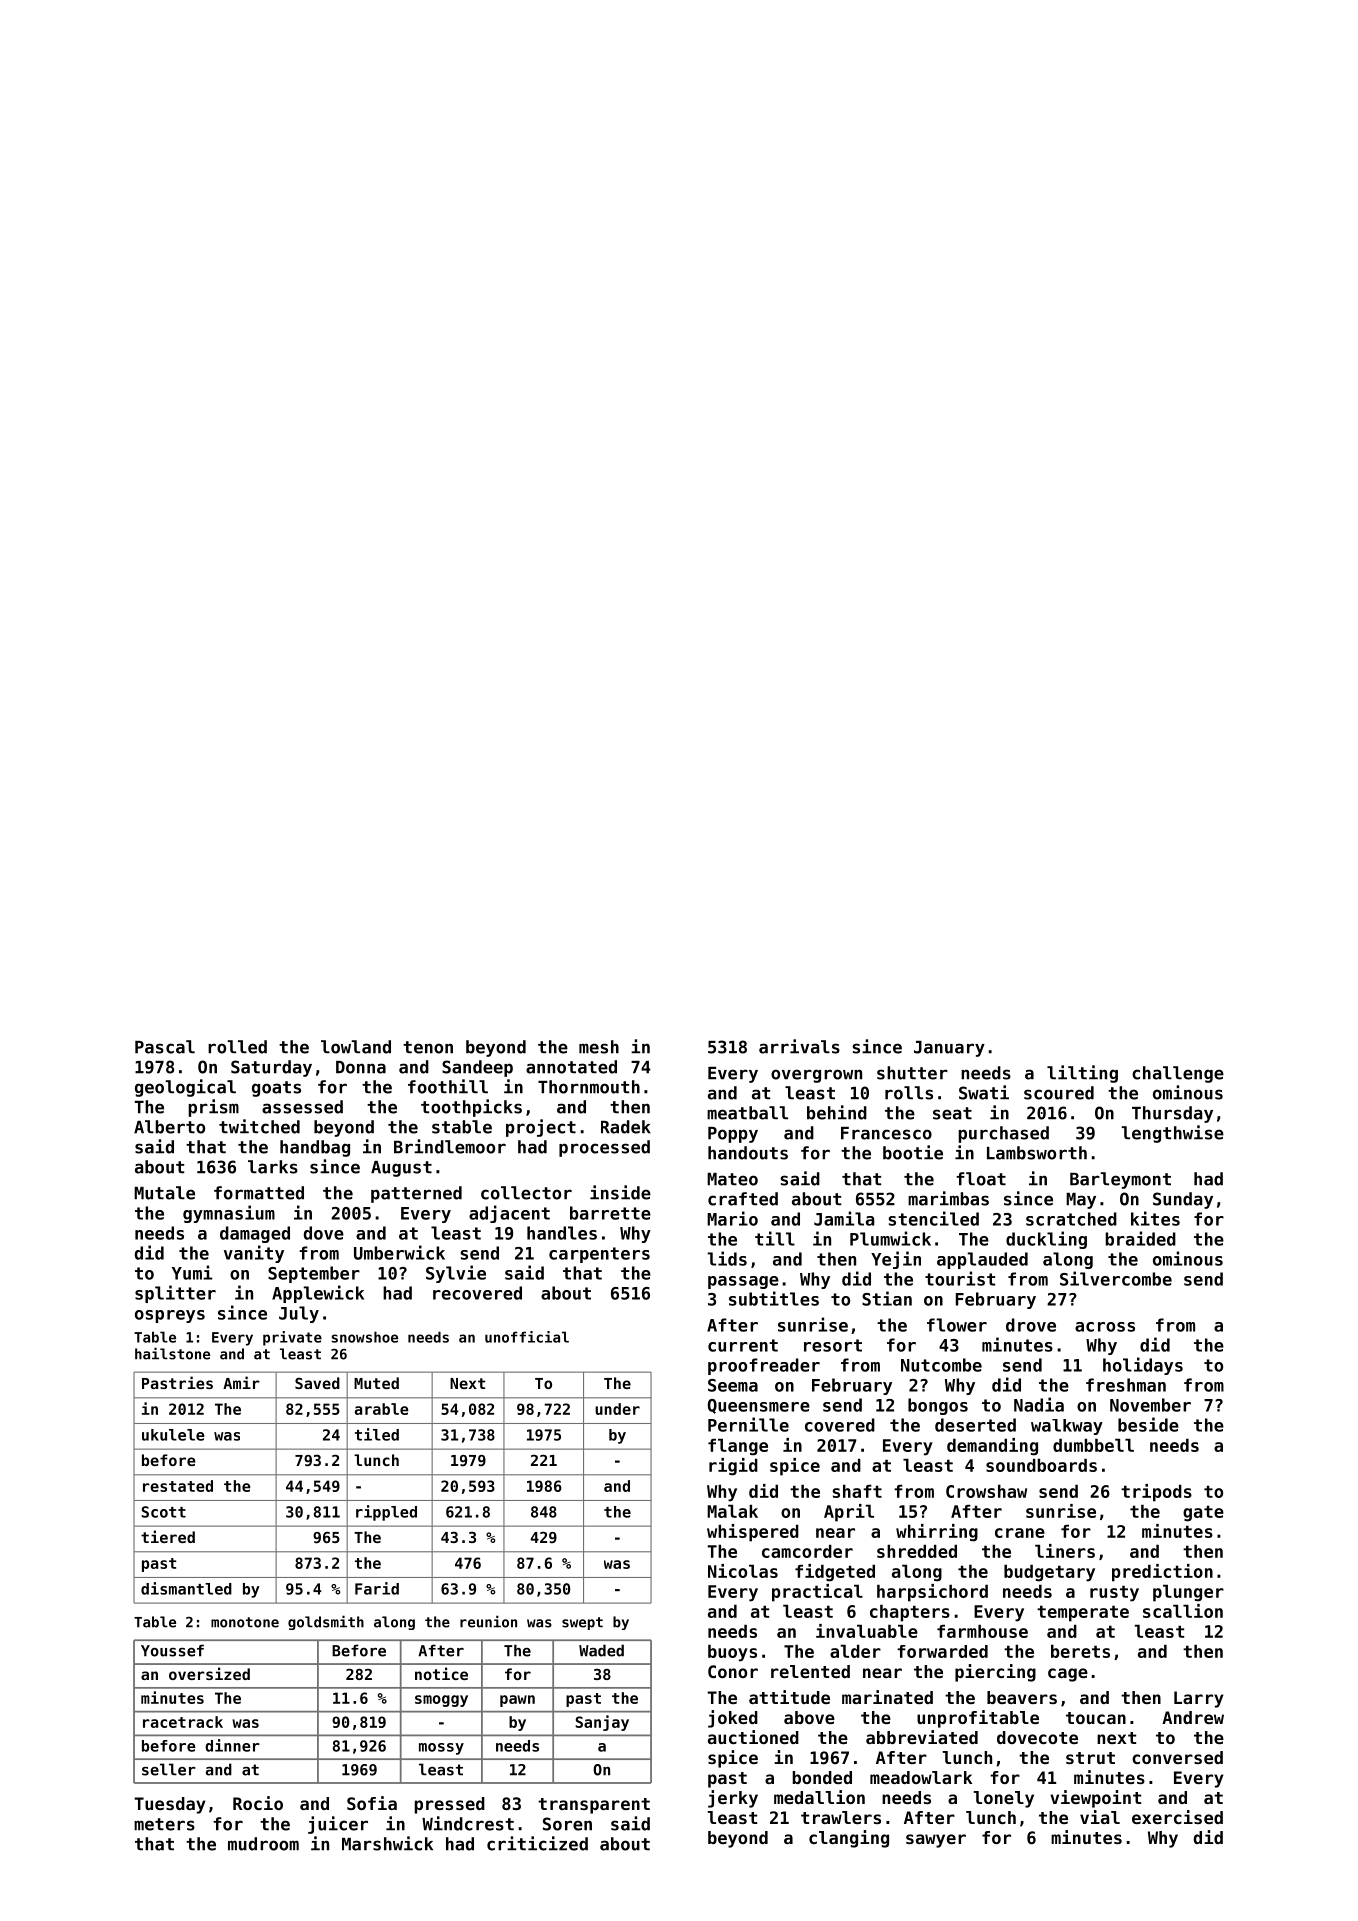 The height and width of the page is (1921, 1358). What do you see at coordinates (1031, 1325) in the page?
I see `drove` at bounding box center [1031, 1325].
